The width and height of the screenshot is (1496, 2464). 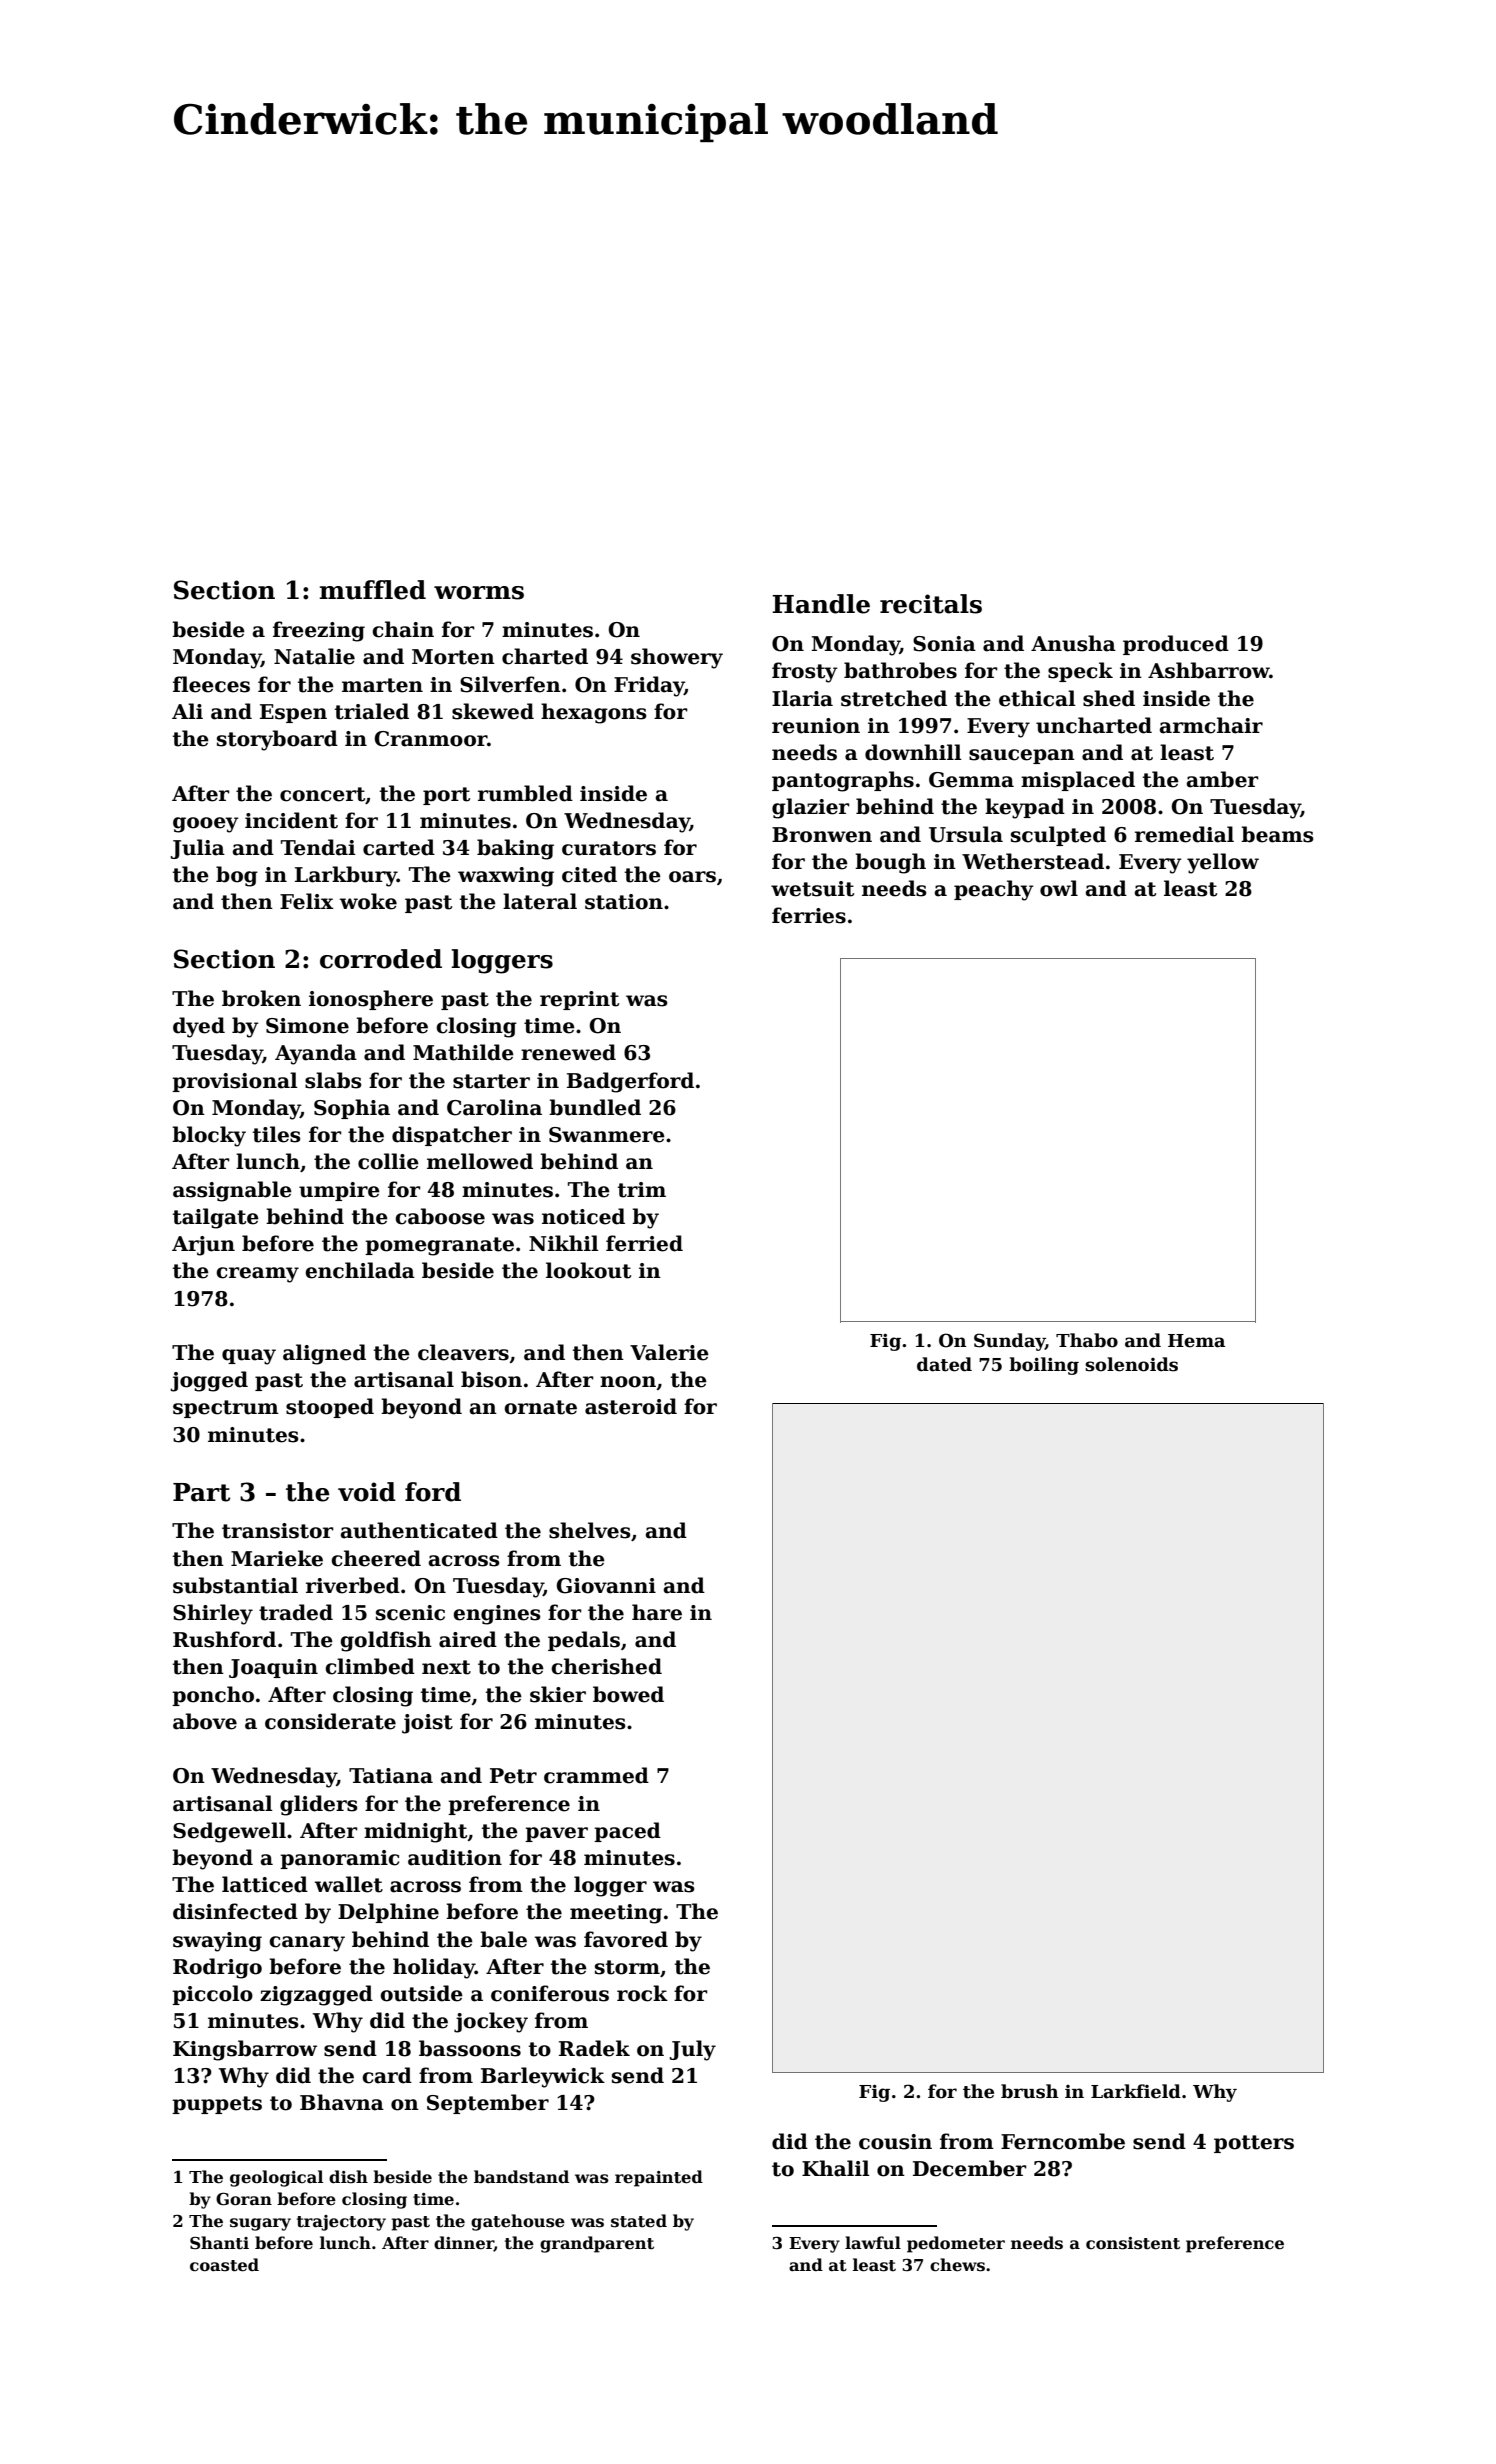 I want to click on Arjun, so click(x=203, y=1246).
